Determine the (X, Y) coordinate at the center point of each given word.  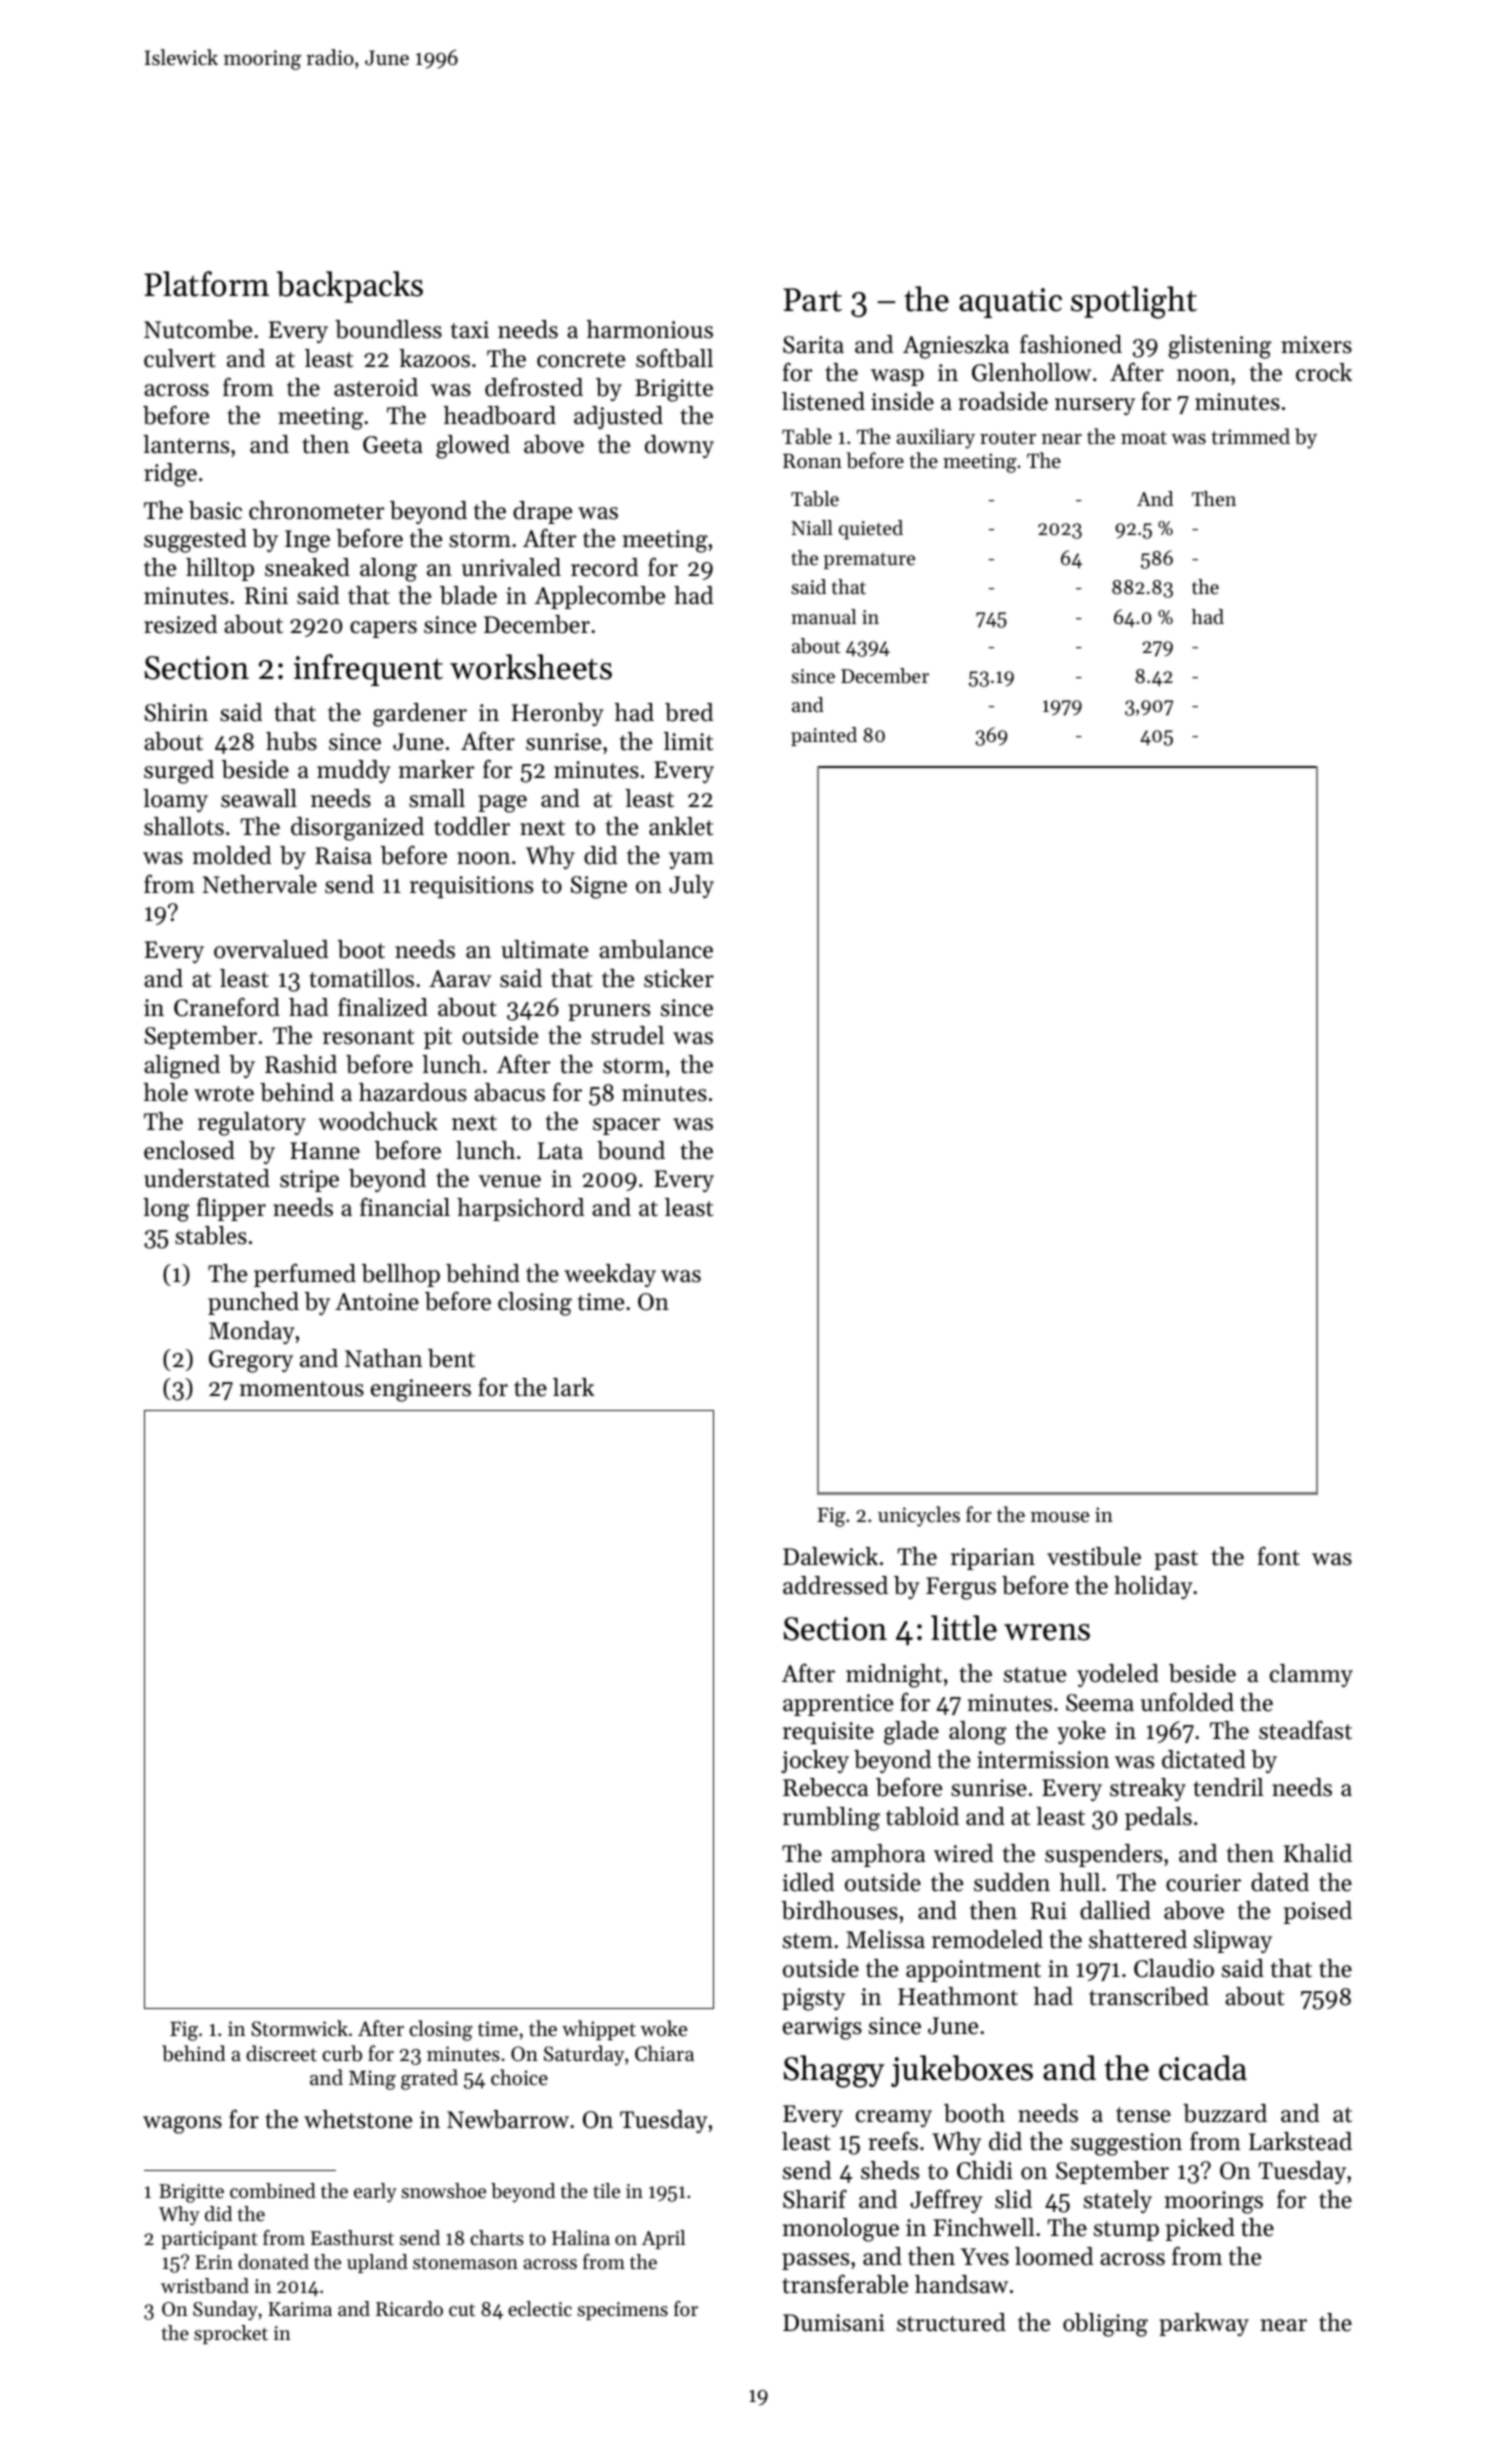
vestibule (1094, 1556)
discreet (281, 2053)
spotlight (1134, 302)
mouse (1060, 1517)
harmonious (650, 329)
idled (808, 1882)
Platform (206, 284)
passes (815, 2261)
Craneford (227, 1007)
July (691, 886)
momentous (302, 1389)
